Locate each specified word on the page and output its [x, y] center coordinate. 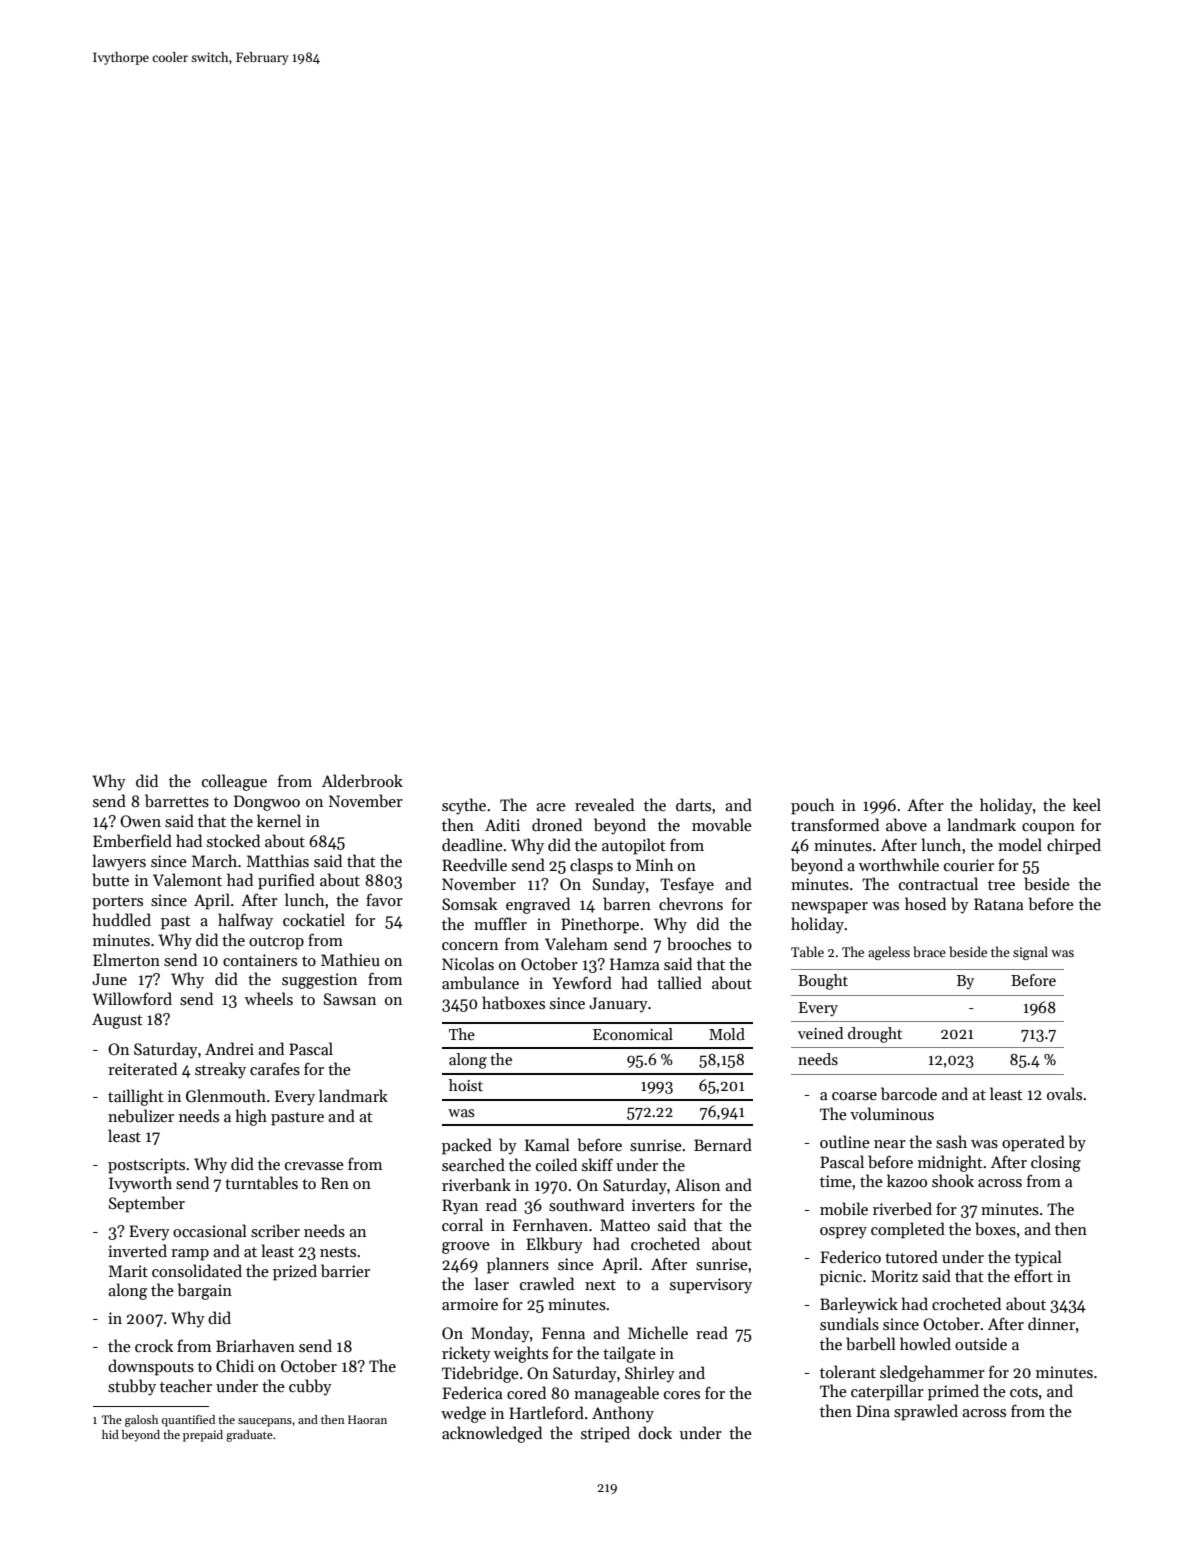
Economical [633, 1034]
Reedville [474, 864]
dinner [1051, 1323]
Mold [727, 1034]
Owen [140, 821]
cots [1024, 1392]
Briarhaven [255, 1345]
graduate [249, 1436]
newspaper [829, 908]
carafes [275, 1069]
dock [655, 1432]
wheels [269, 998]
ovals [1064, 1093]
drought [875, 1035]
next [600, 1285]
